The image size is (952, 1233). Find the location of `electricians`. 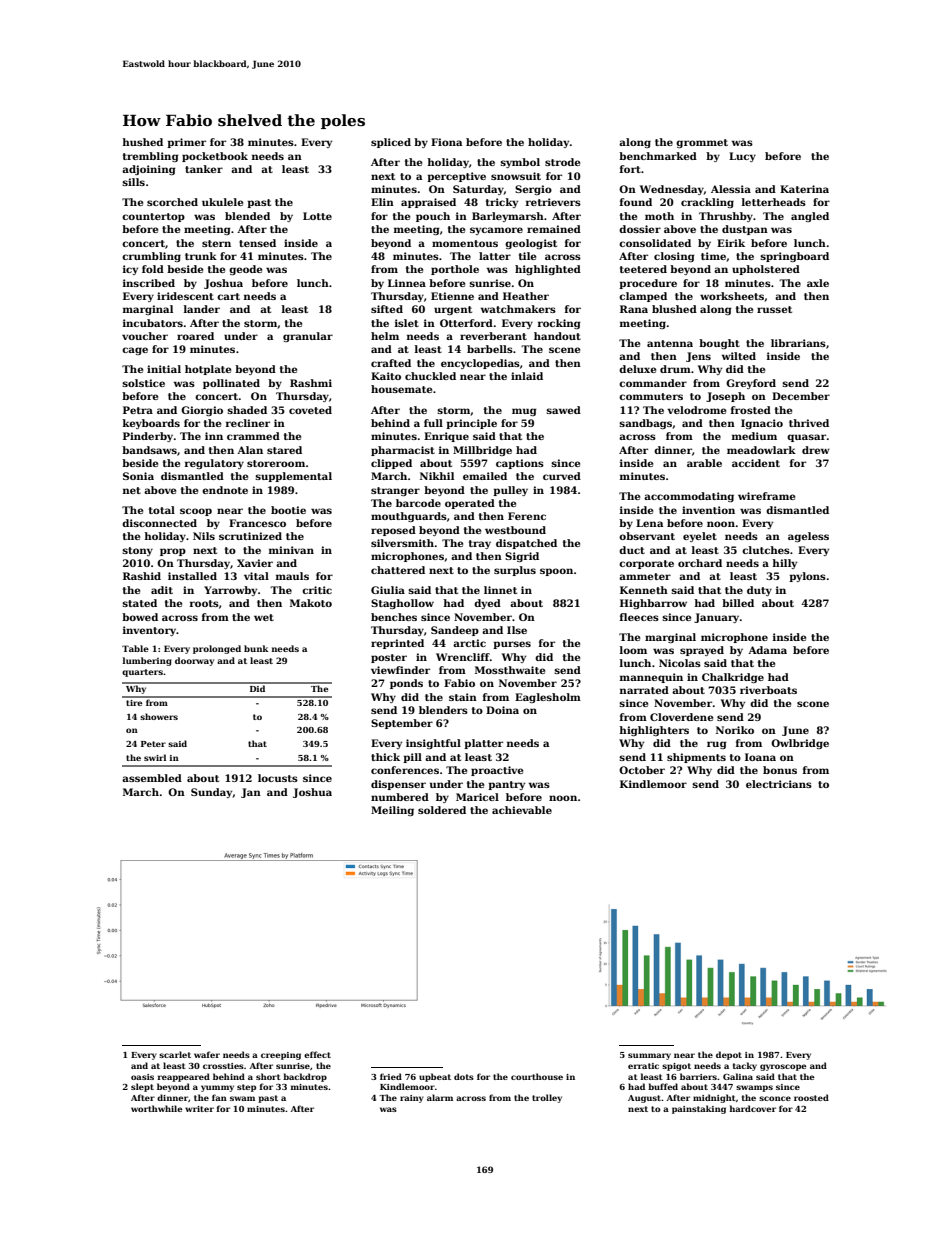

electricians is located at coordinates (779, 784).
